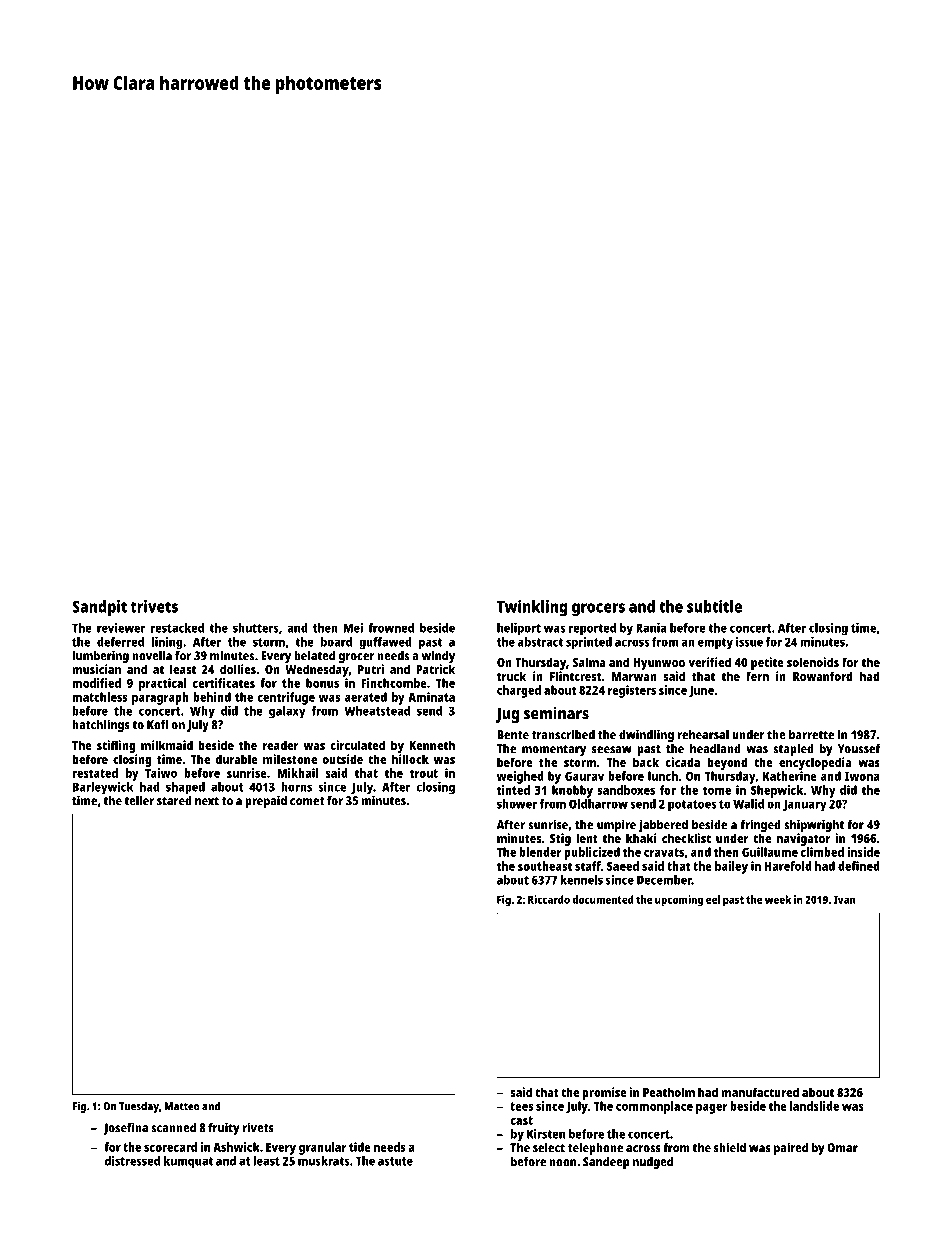  What do you see at coordinates (207, 801) in the screenshot?
I see `next` at bounding box center [207, 801].
